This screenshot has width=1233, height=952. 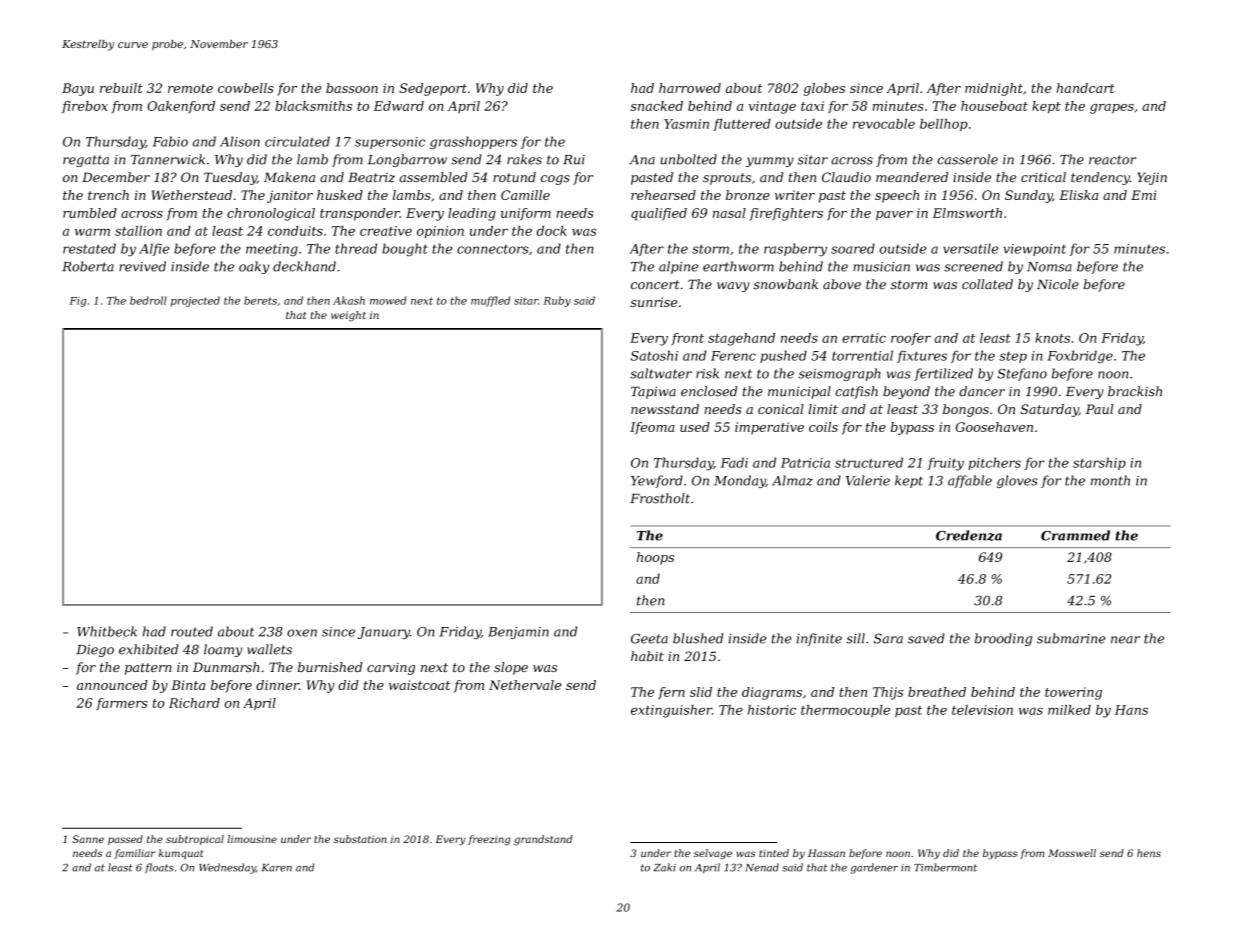 I want to click on harrowed, so click(x=690, y=88).
